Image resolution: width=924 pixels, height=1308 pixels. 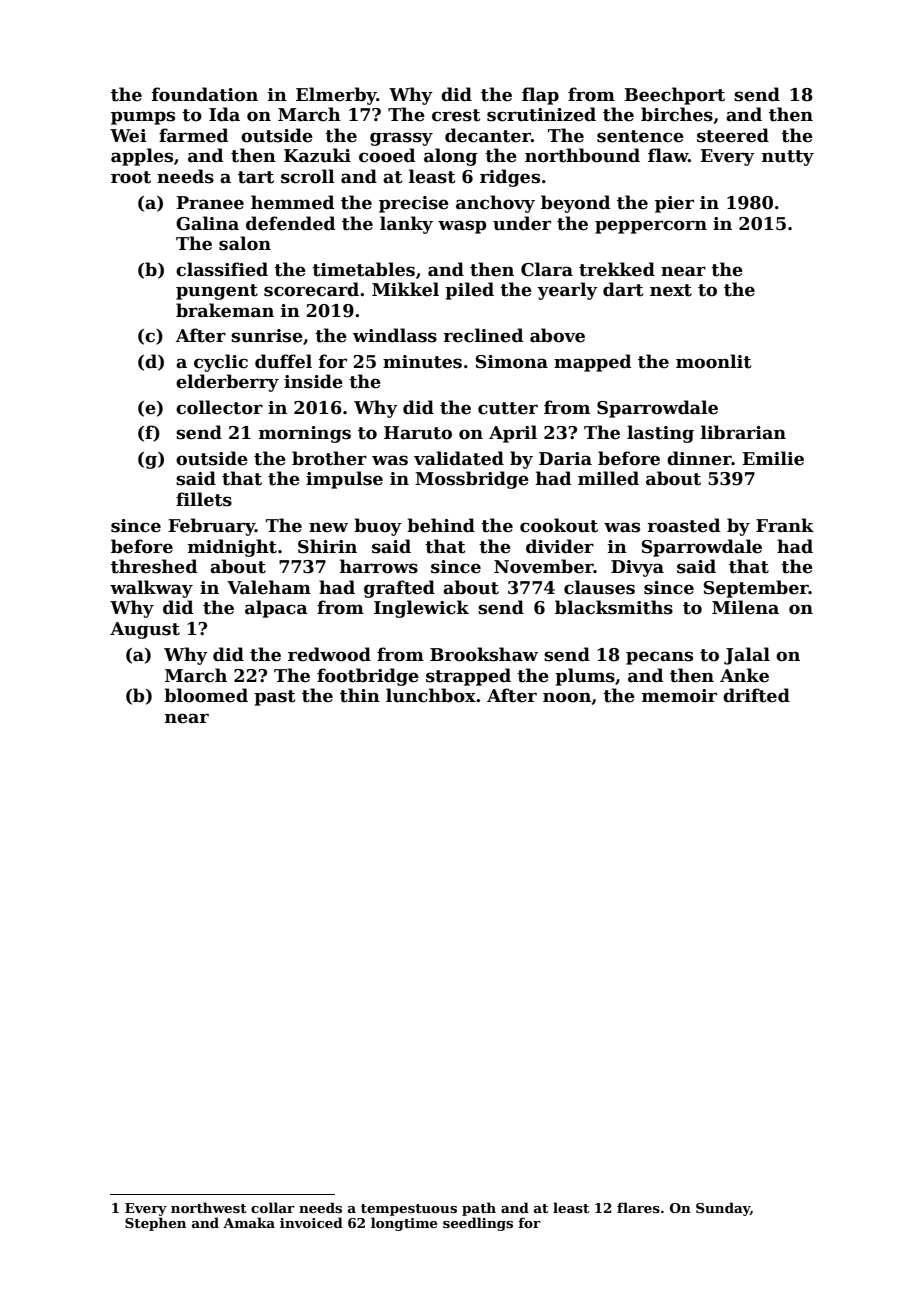 What do you see at coordinates (360, 695) in the page?
I see `thin` at bounding box center [360, 695].
